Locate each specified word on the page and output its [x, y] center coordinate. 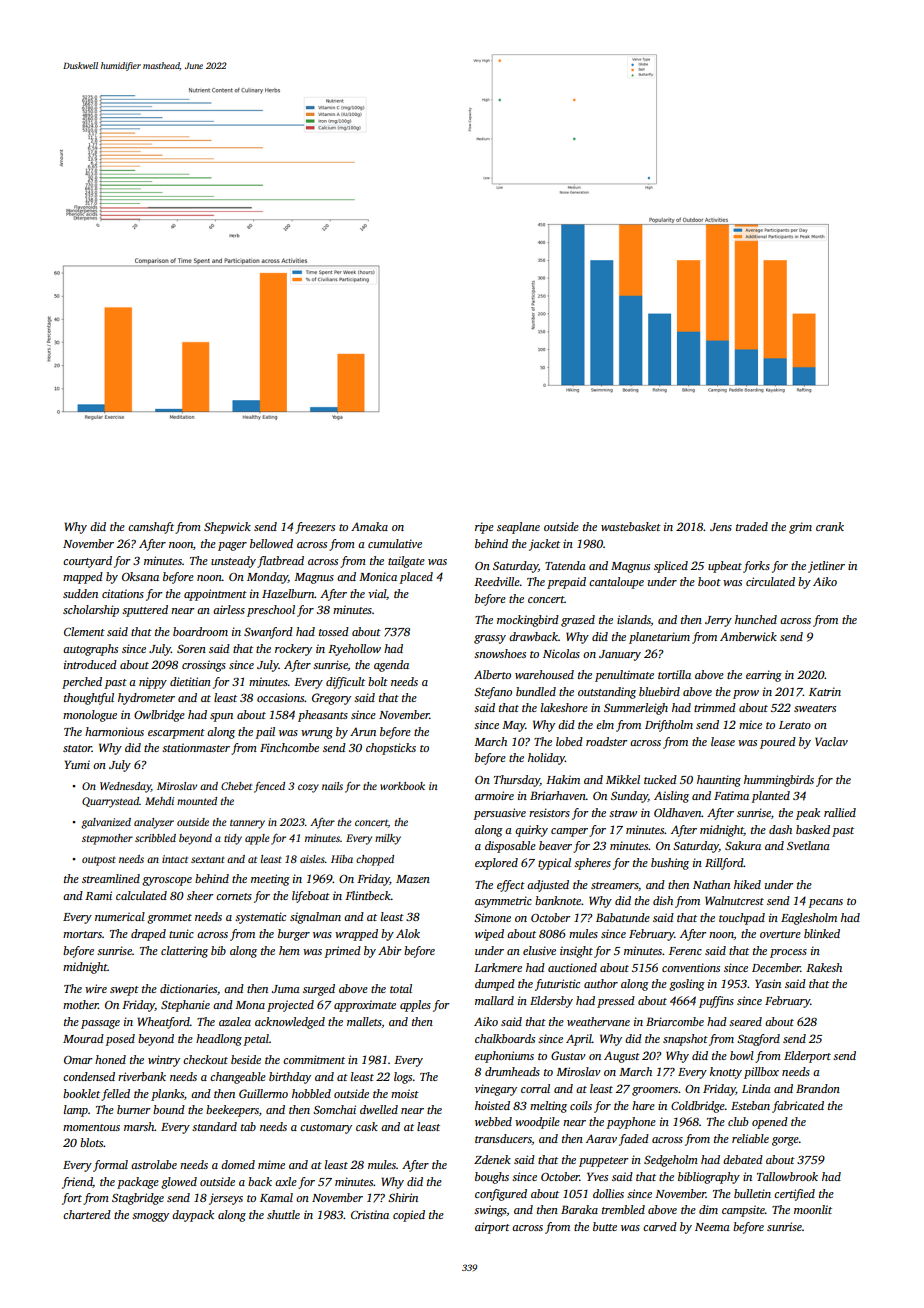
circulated [770, 581]
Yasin [768, 983]
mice [750, 724]
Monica [378, 576]
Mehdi [159, 801]
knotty [726, 1073]
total [401, 988]
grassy [490, 639]
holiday [546, 759]
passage [100, 1024]
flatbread [280, 562]
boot [709, 581]
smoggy [150, 1217]
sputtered [145, 611]
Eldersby [551, 1002]
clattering [184, 952]
